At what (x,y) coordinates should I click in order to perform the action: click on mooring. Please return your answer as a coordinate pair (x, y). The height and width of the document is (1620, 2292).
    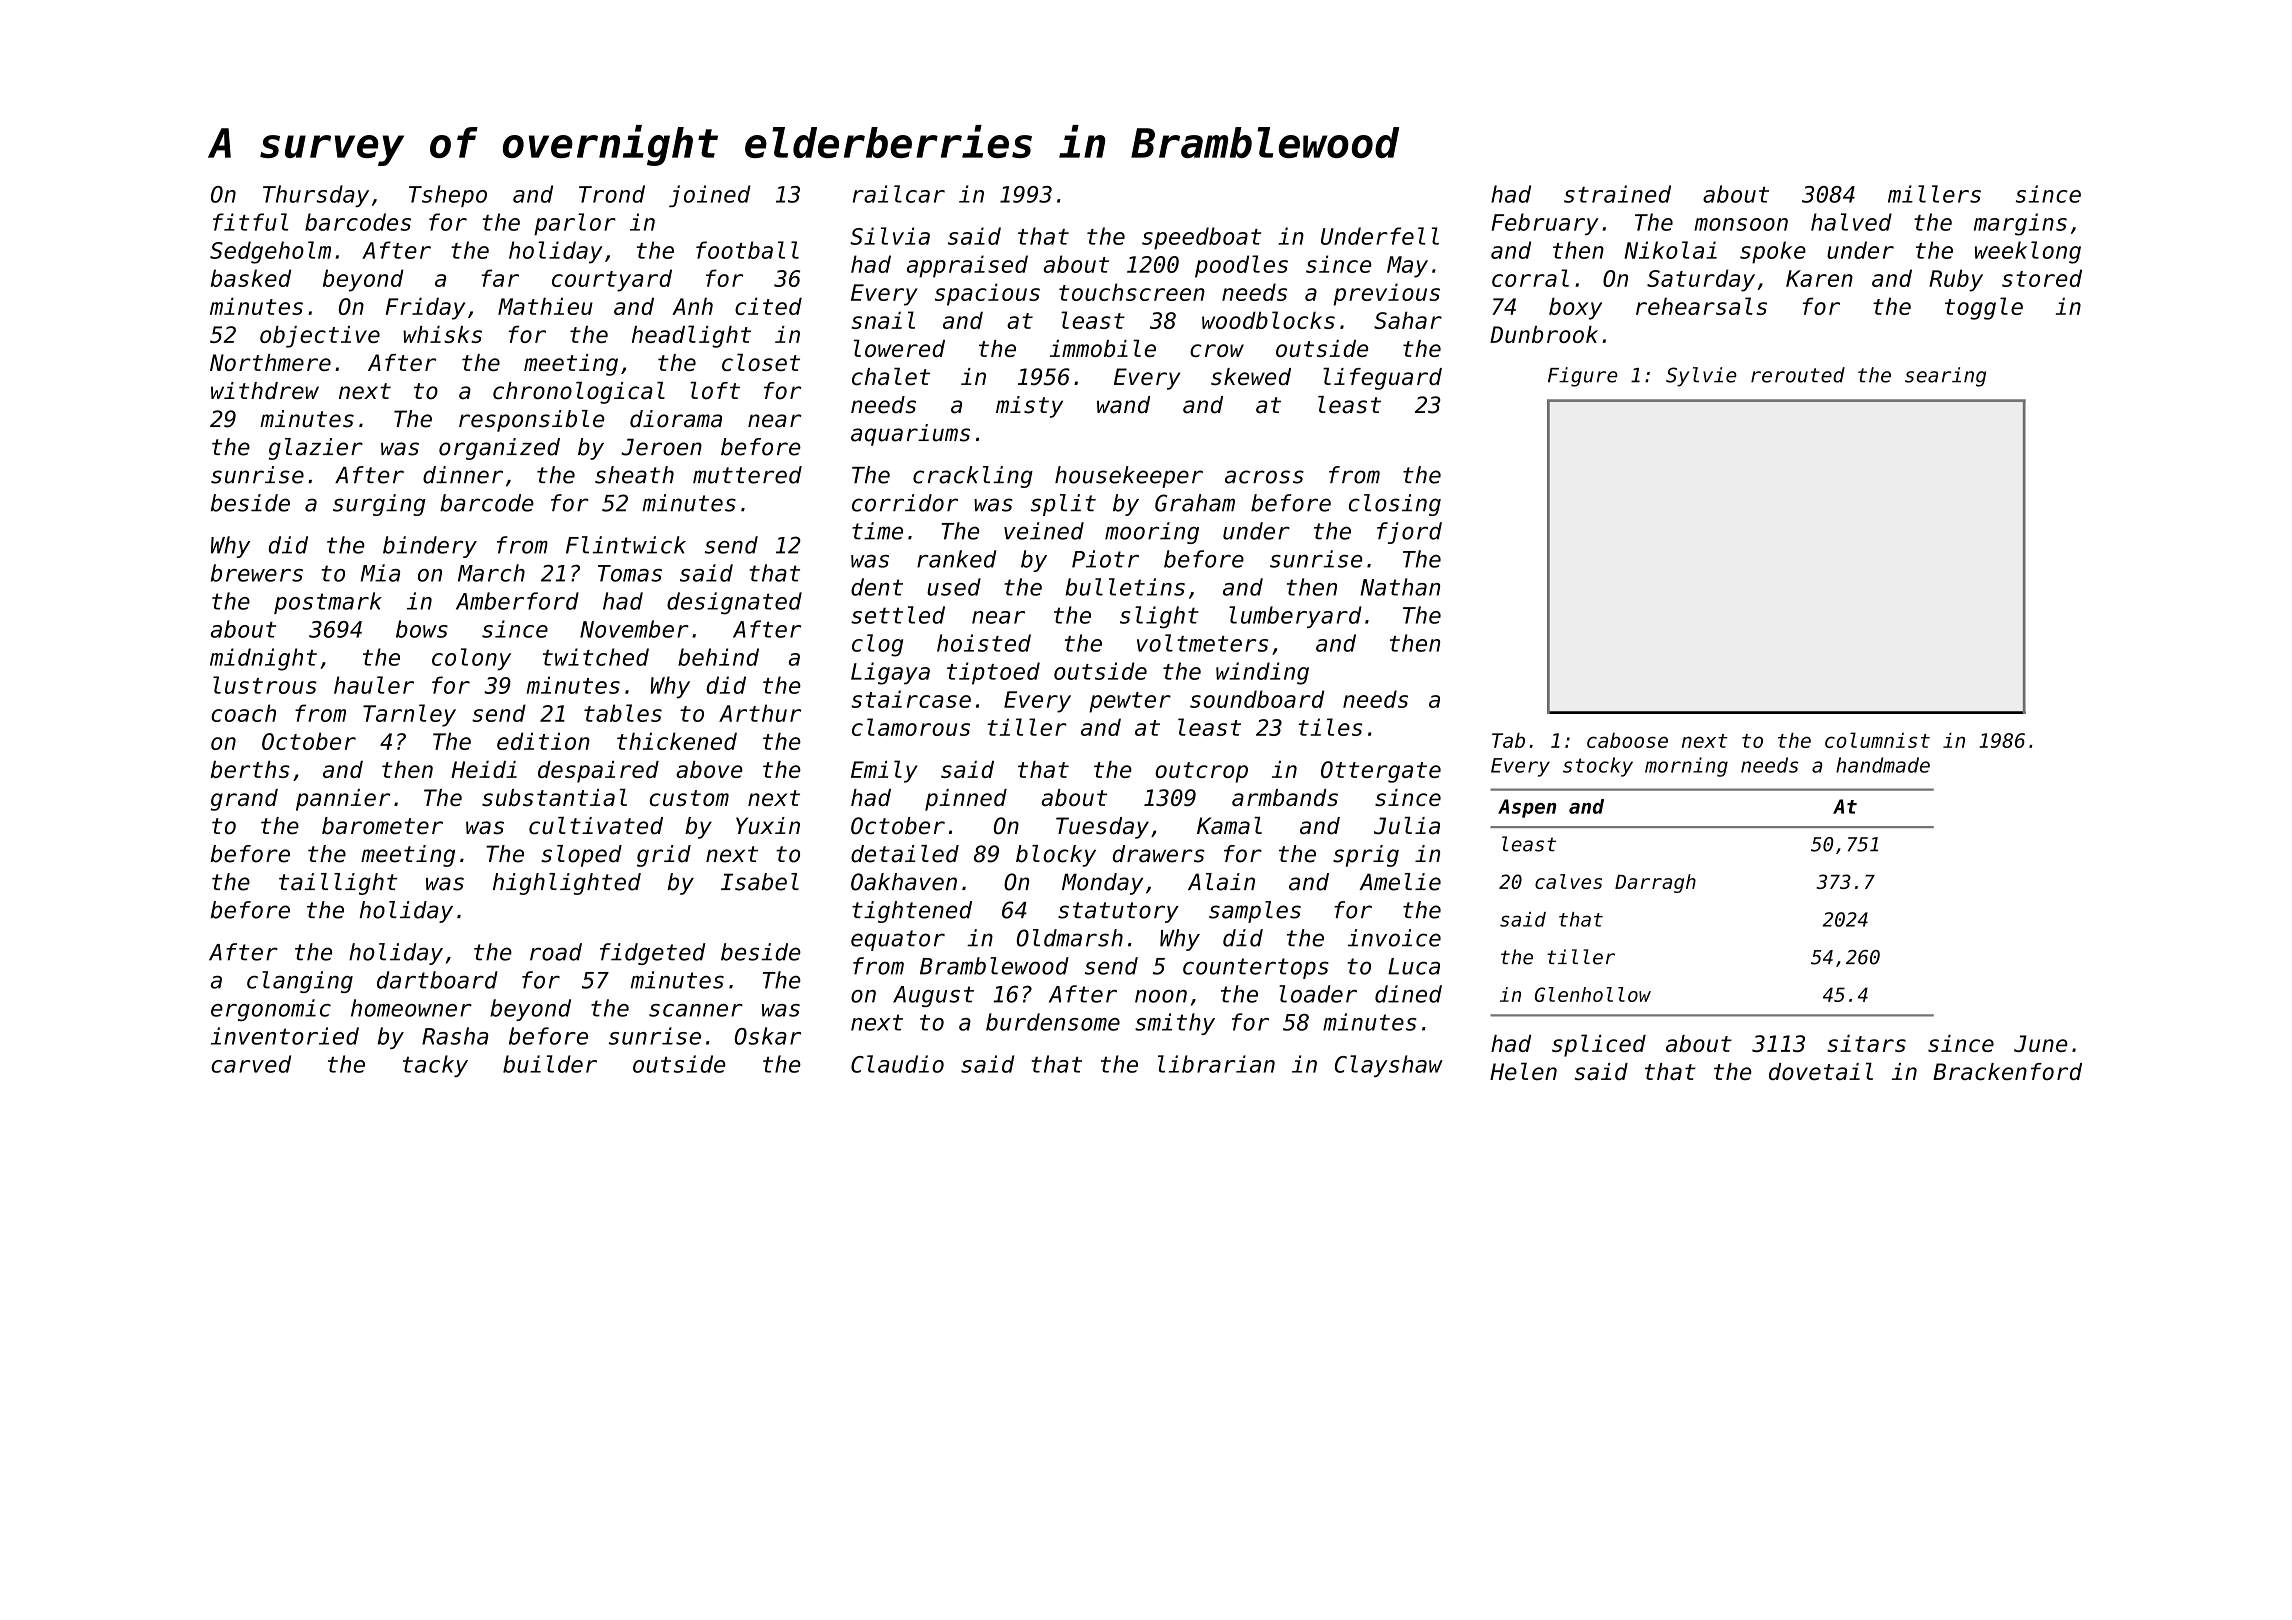
    Looking at the image, I should click on (1152, 533).
